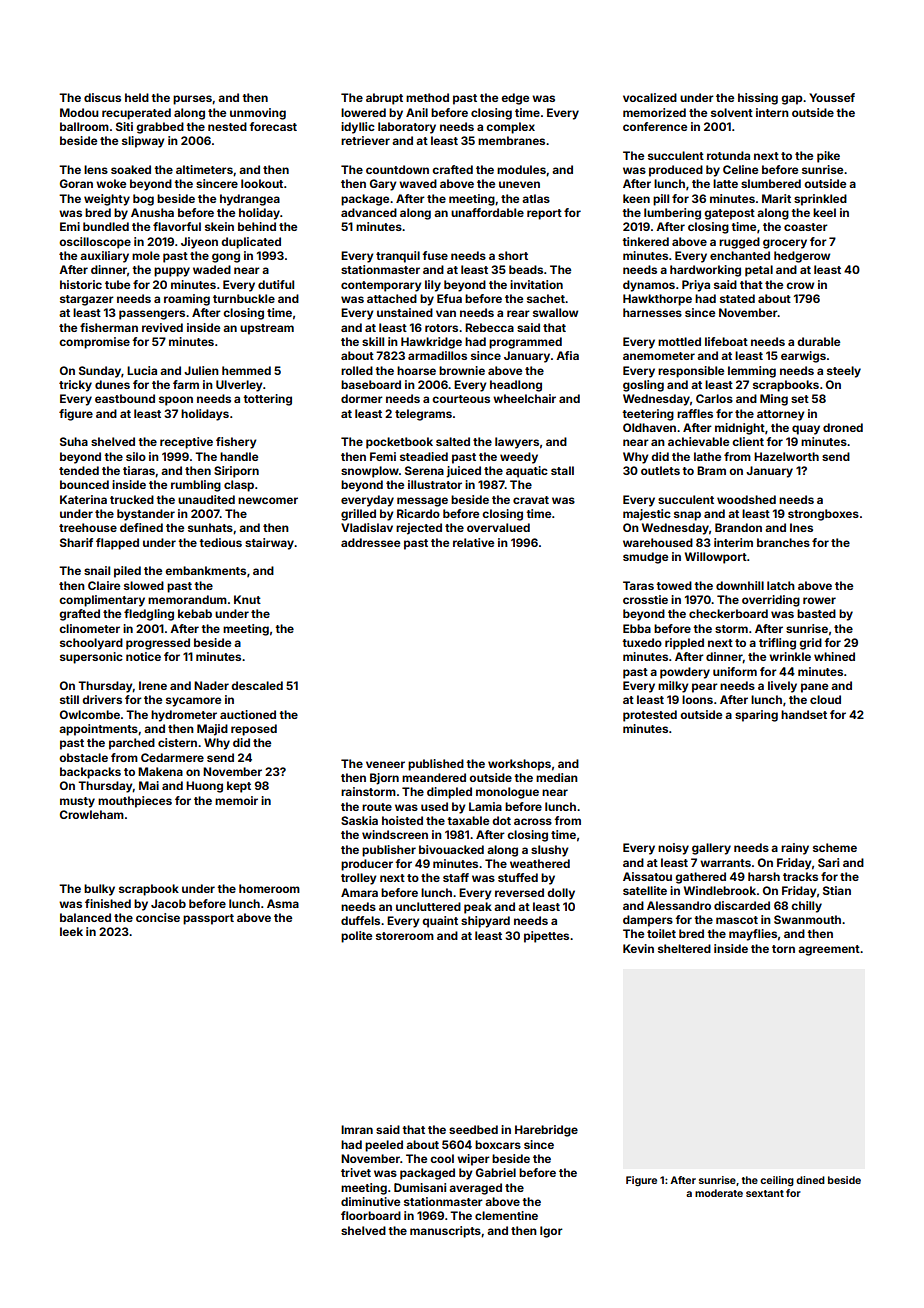 This document has width=924, height=1308. What do you see at coordinates (719, 1193) in the document?
I see `moderate` at bounding box center [719, 1193].
